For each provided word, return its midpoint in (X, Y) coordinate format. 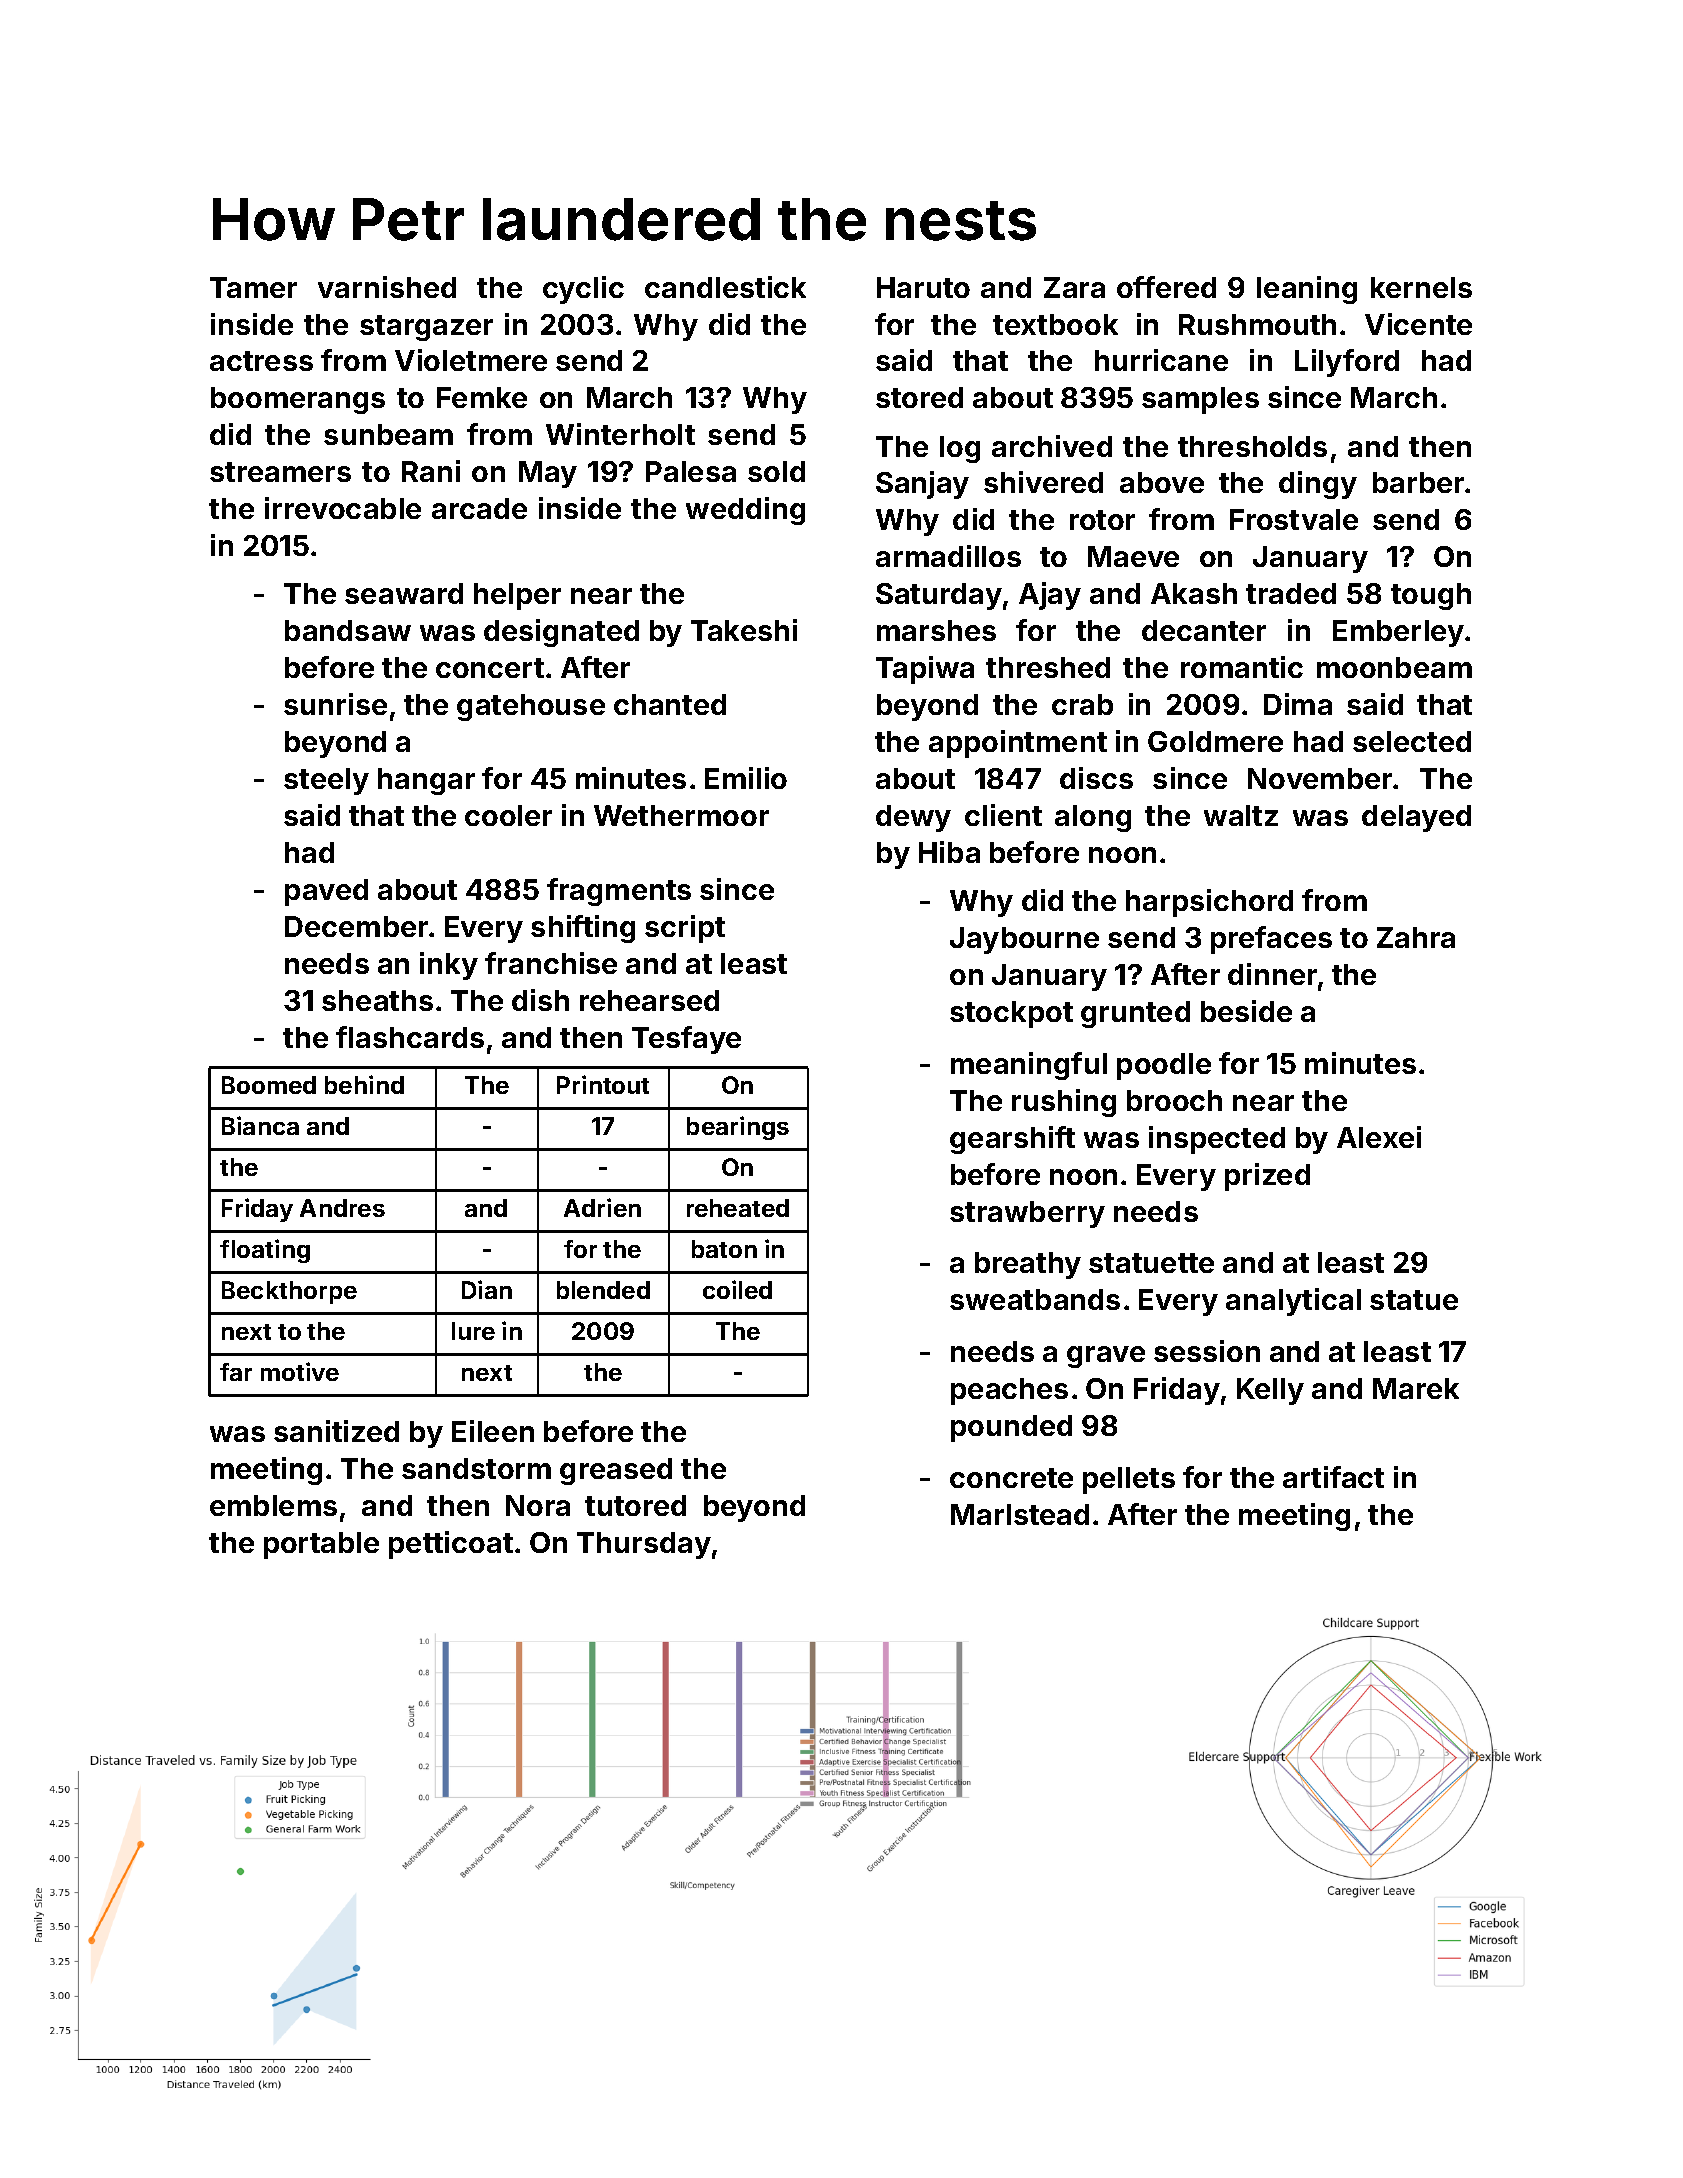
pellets (1129, 1480)
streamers (280, 472)
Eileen (493, 1431)
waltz (1241, 815)
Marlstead (1020, 1514)
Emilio (746, 778)
